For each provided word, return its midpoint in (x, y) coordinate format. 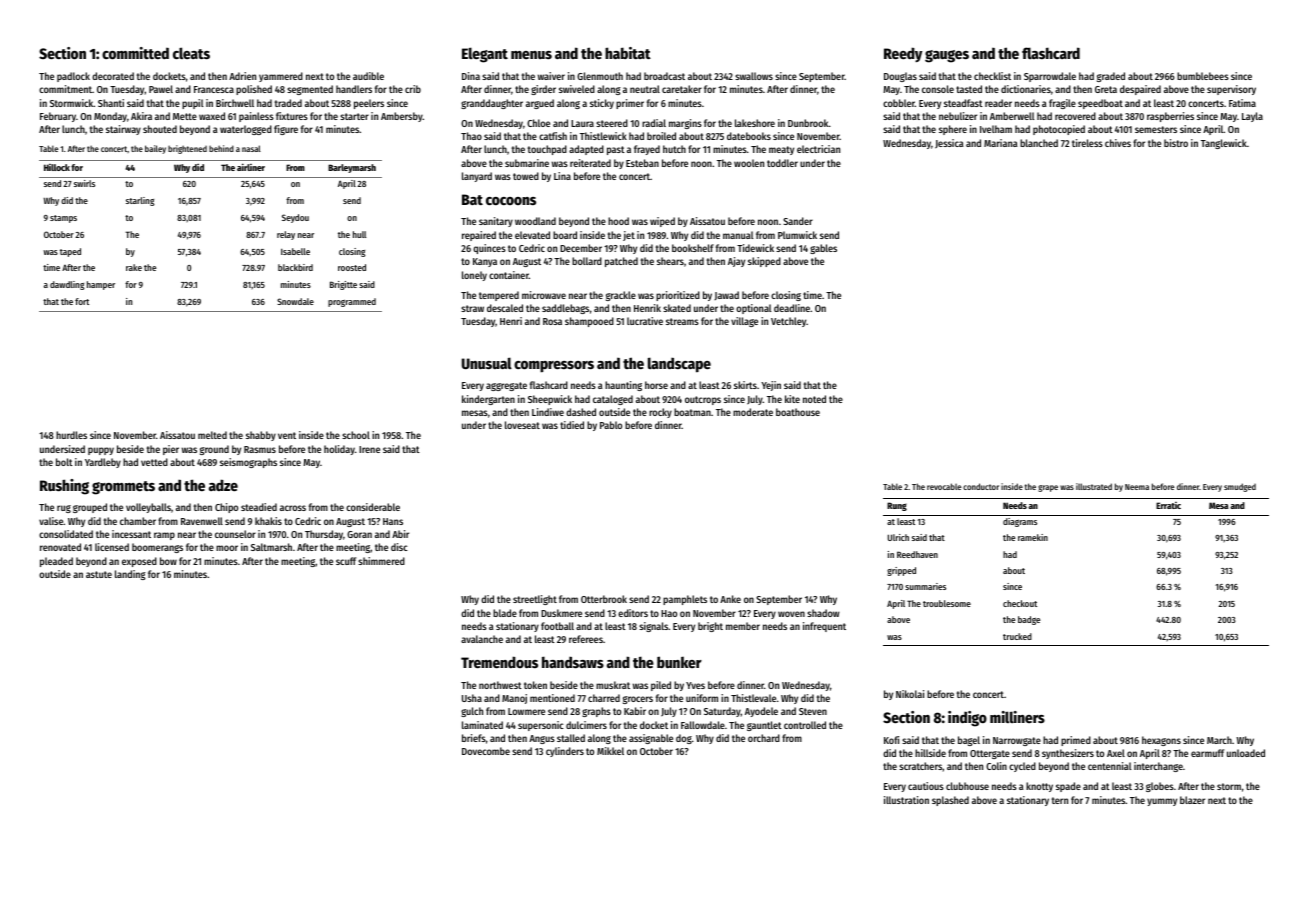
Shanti (111, 103)
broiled (661, 136)
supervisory (1231, 90)
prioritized (678, 296)
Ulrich (898, 537)
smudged (1240, 487)
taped (70, 252)
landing (130, 575)
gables (823, 249)
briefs (474, 738)
